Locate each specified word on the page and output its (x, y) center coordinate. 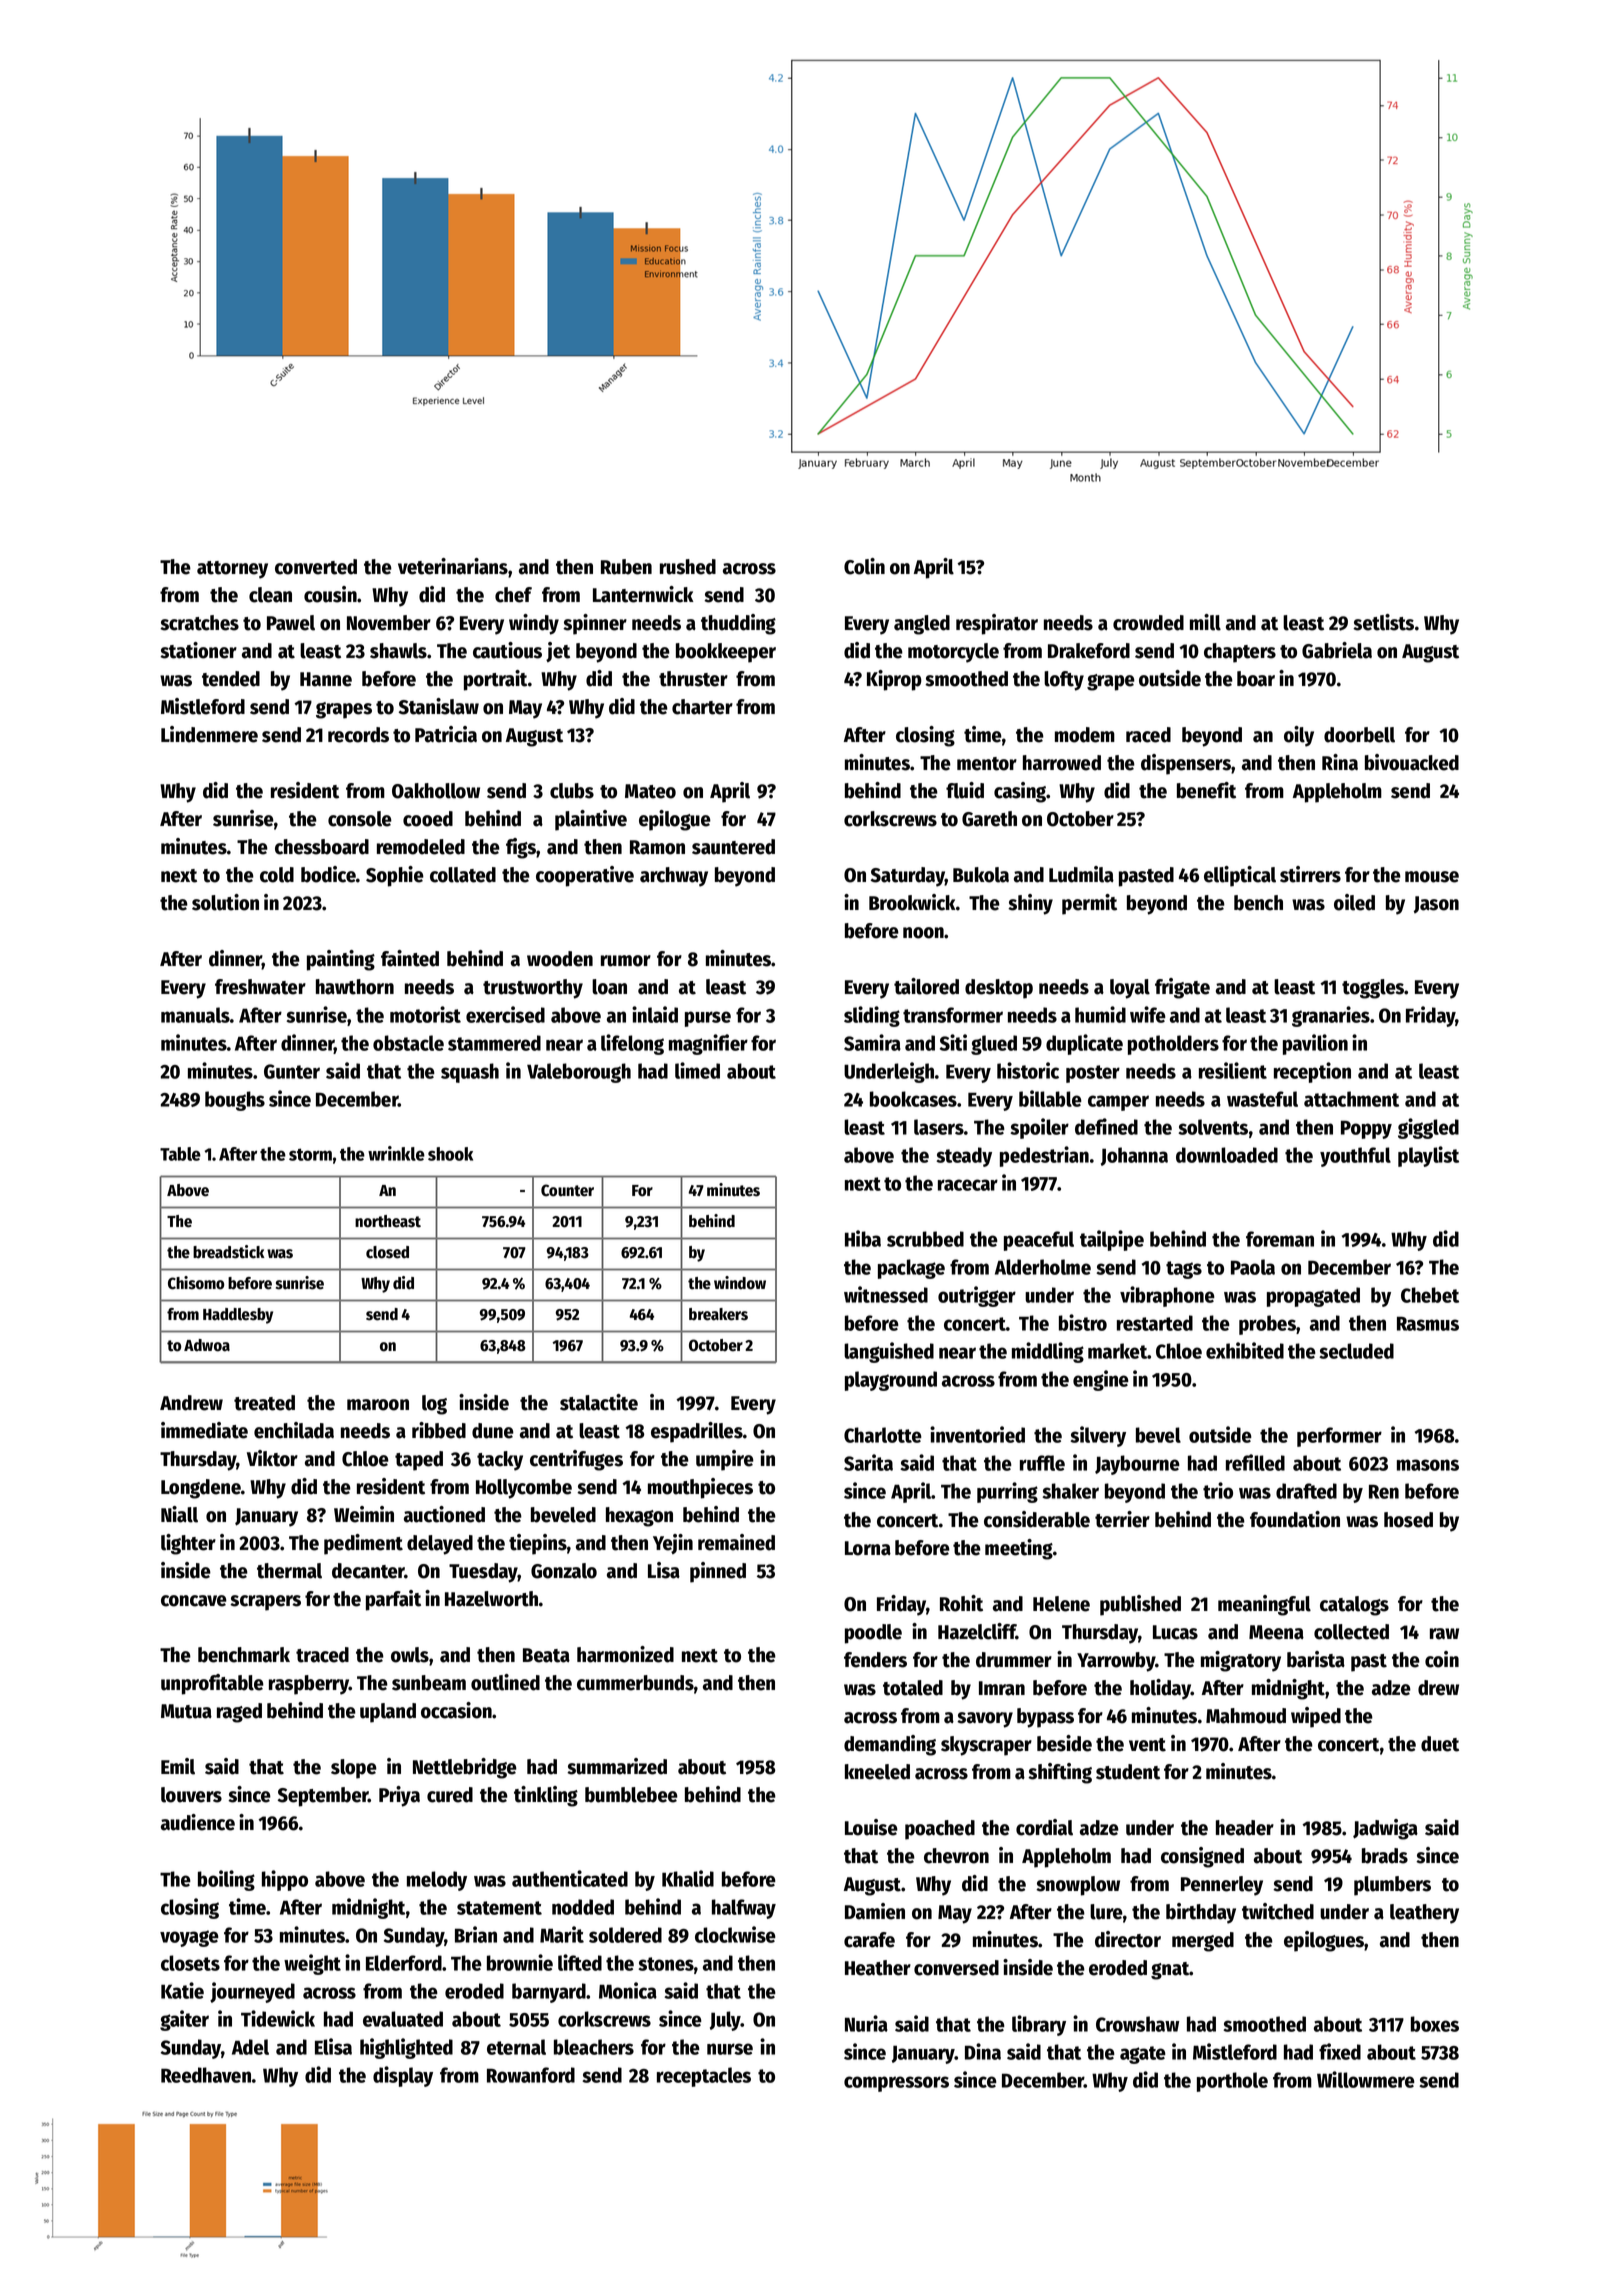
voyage (189, 1938)
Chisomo (196, 1283)
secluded (1356, 1351)
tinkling (546, 1796)
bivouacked (1412, 762)
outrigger (977, 1296)
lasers (939, 1127)
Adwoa (207, 1345)
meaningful (1264, 1605)
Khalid (688, 1878)
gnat (1170, 1971)
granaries (1331, 1016)
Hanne (326, 679)
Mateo (650, 791)
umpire (725, 1460)
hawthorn (355, 987)
